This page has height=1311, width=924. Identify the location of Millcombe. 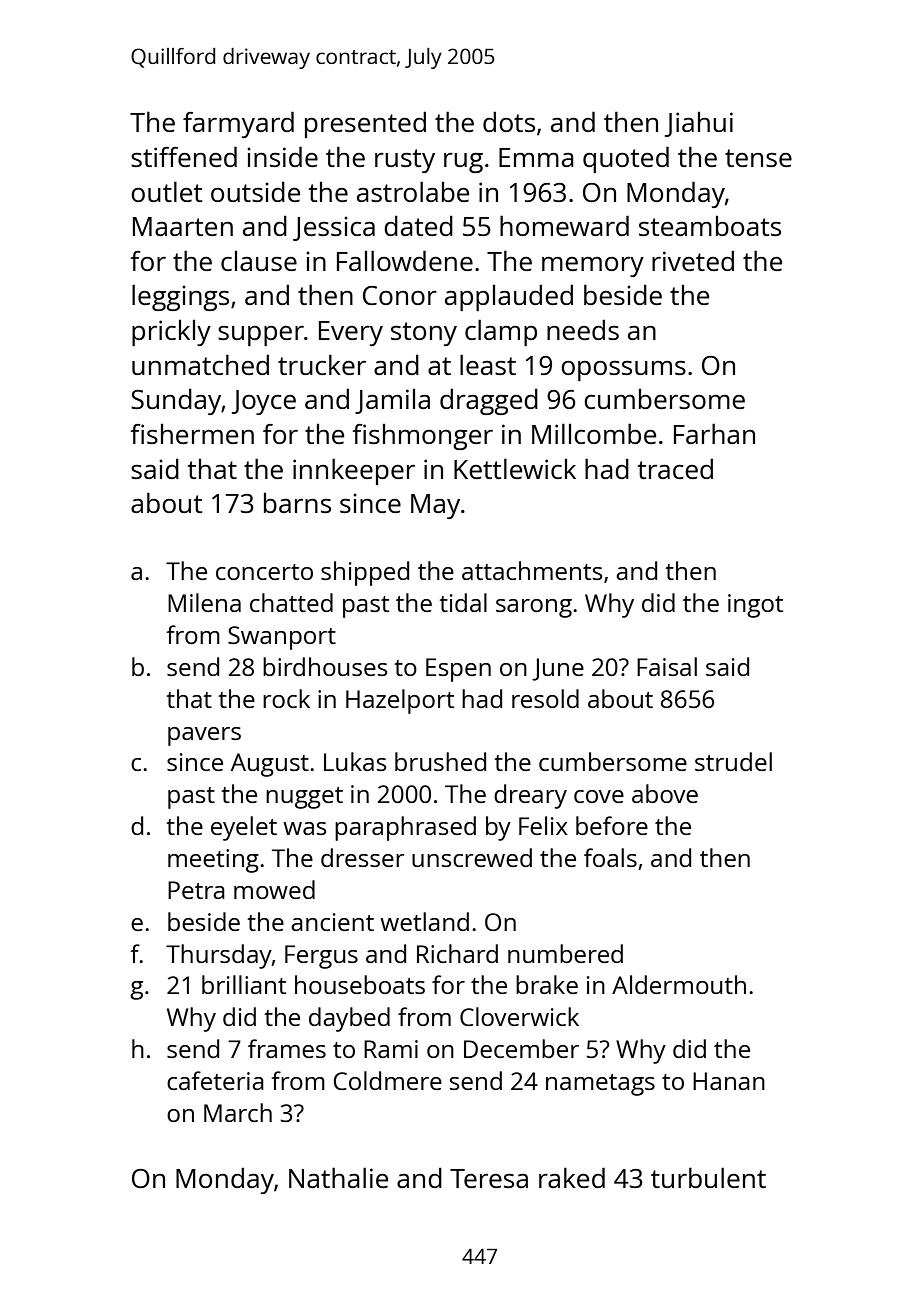
(594, 433).
